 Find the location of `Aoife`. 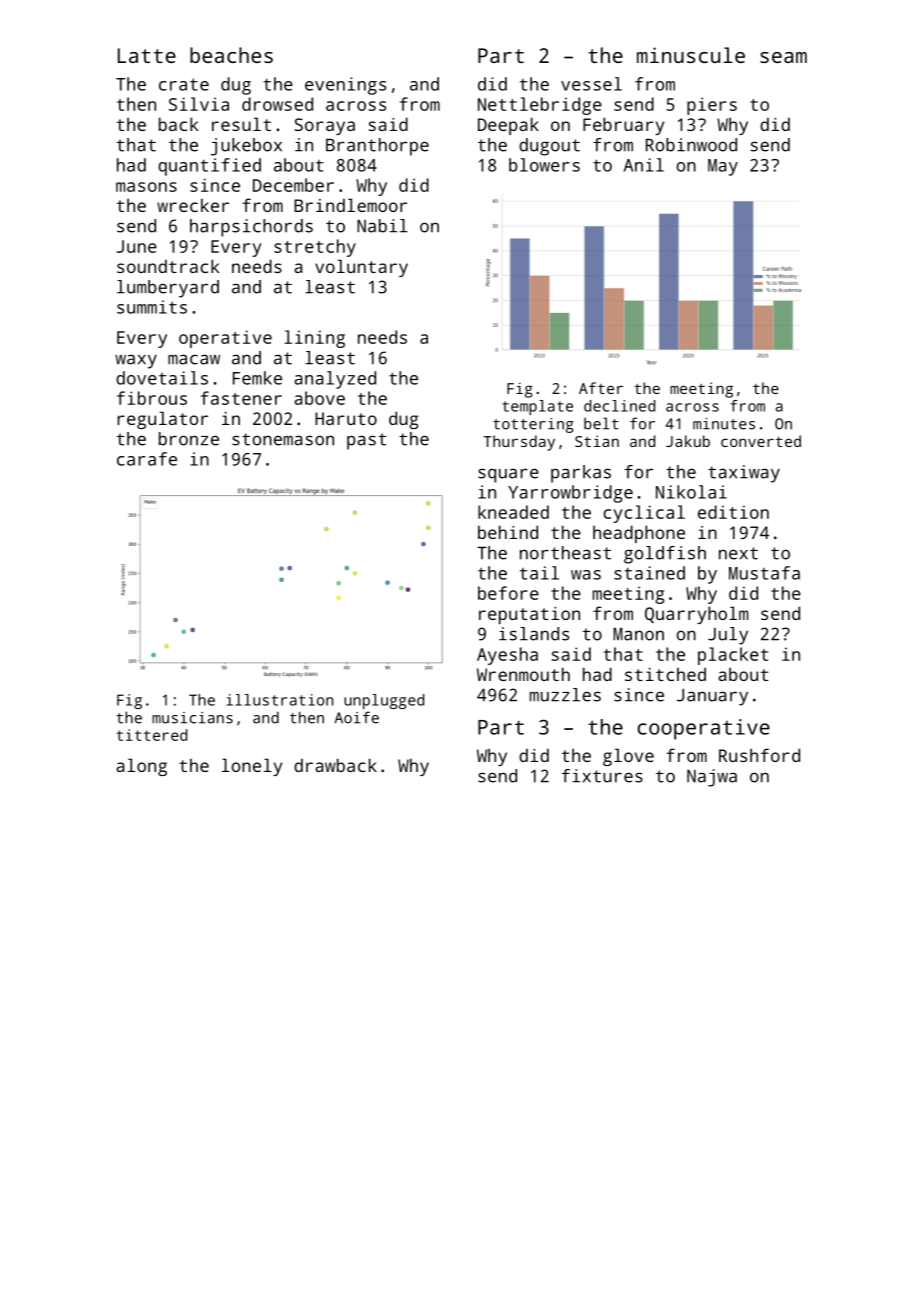

Aoife is located at coordinates (356, 717).
